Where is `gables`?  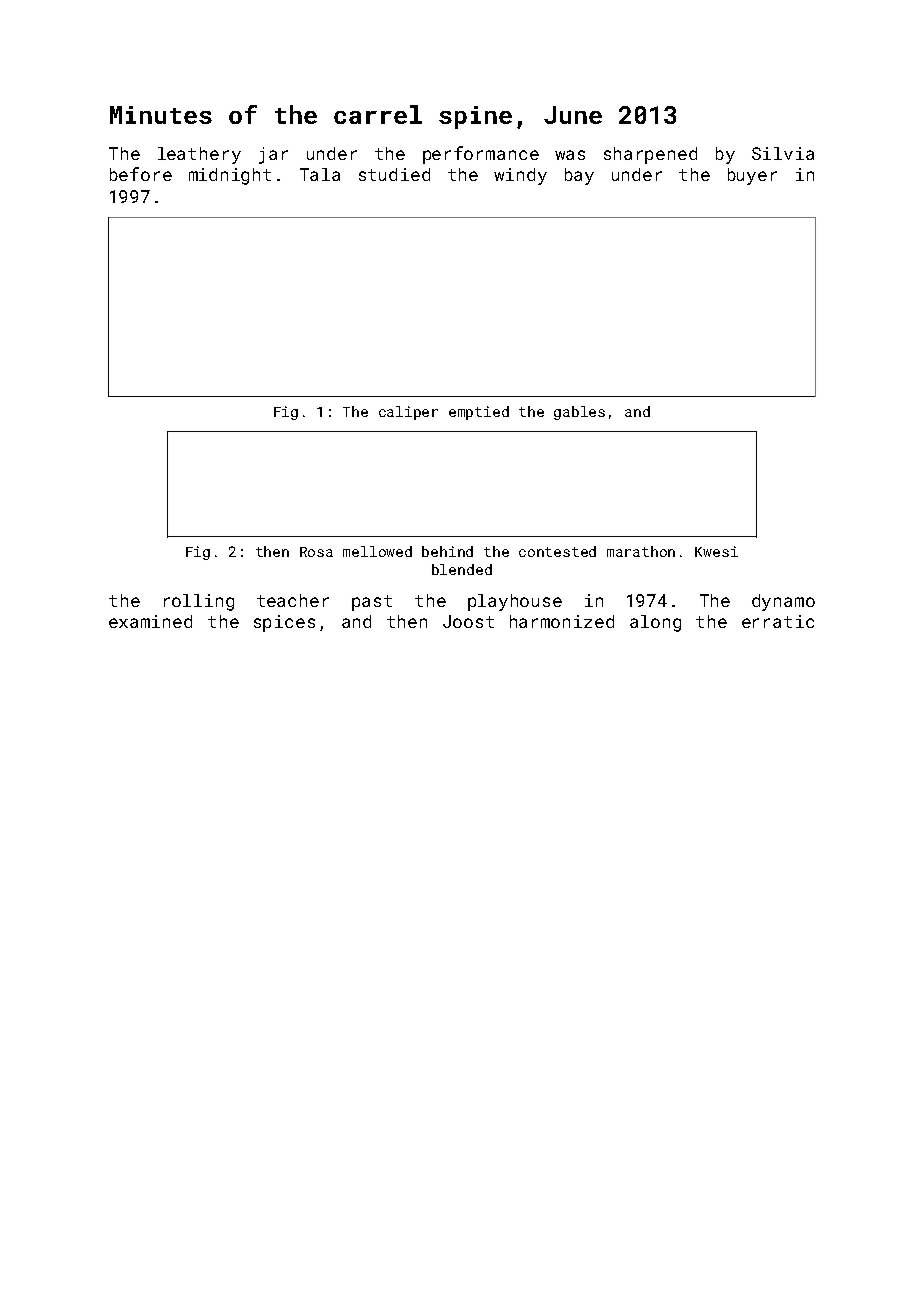
gables is located at coordinates (579, 413).
